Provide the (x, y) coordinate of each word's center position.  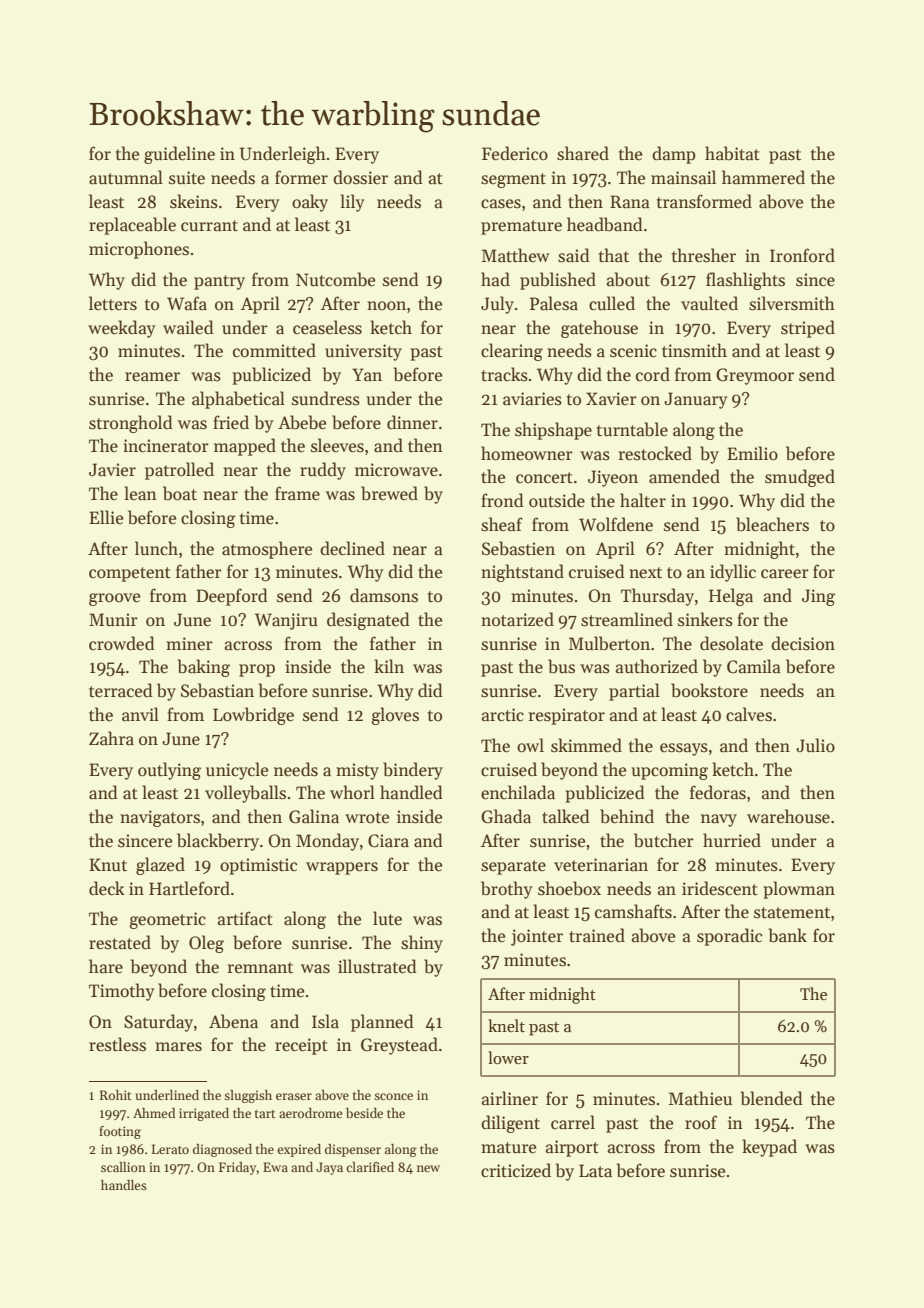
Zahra (111, 738)
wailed (188, 327)
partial (634, 692)
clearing (512, 352)
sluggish (248, 1096)
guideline (179, 155)
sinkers (705, 619)
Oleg (206, 944)
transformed (704, 201)
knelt (506, 1025)
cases (501, 204)
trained (597, 935)
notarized (517, 619)
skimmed (586, 745)
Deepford (232, 597)
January (696, 400)
